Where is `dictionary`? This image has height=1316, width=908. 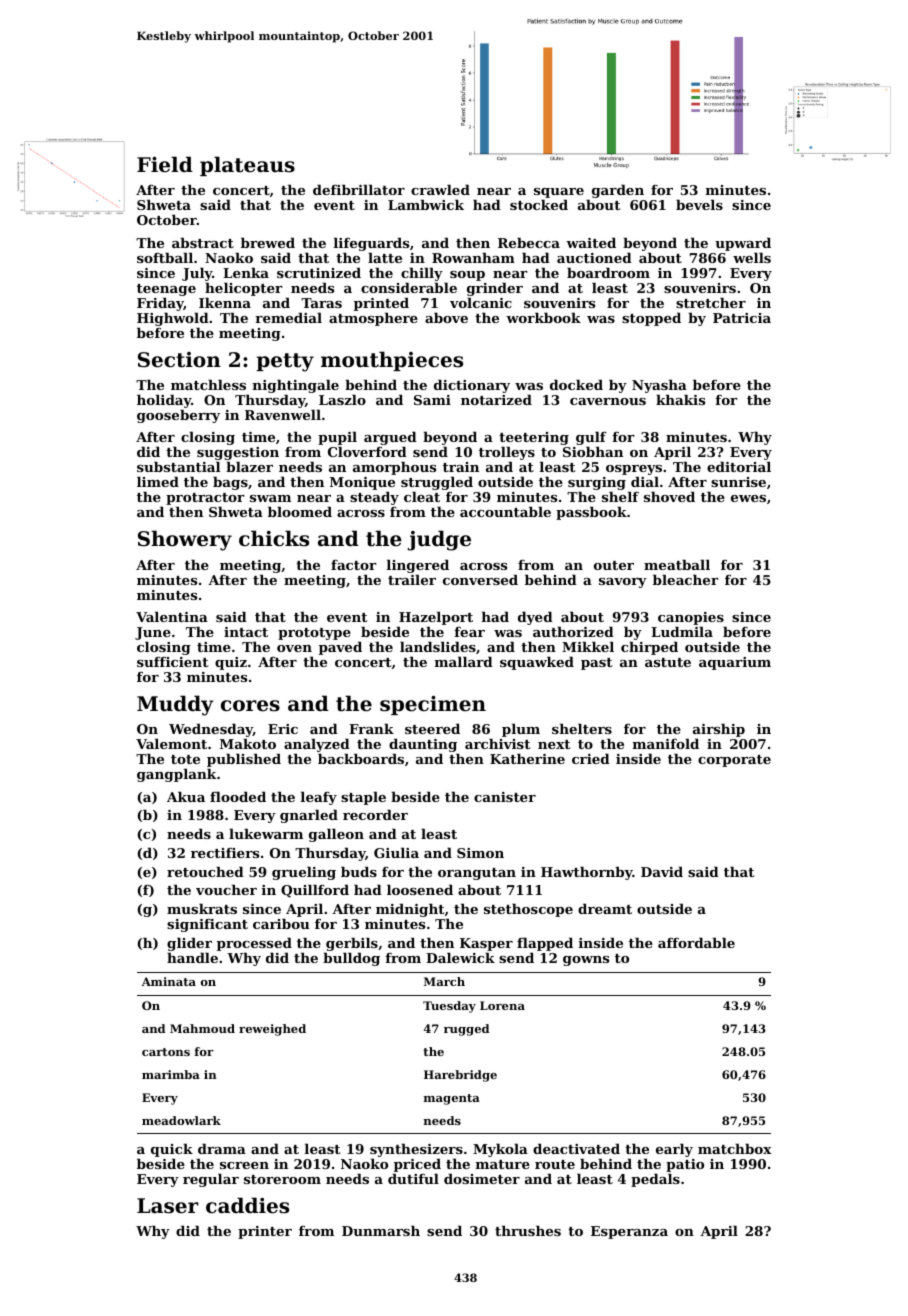 dictionary is located at coordinates (472, 386).
